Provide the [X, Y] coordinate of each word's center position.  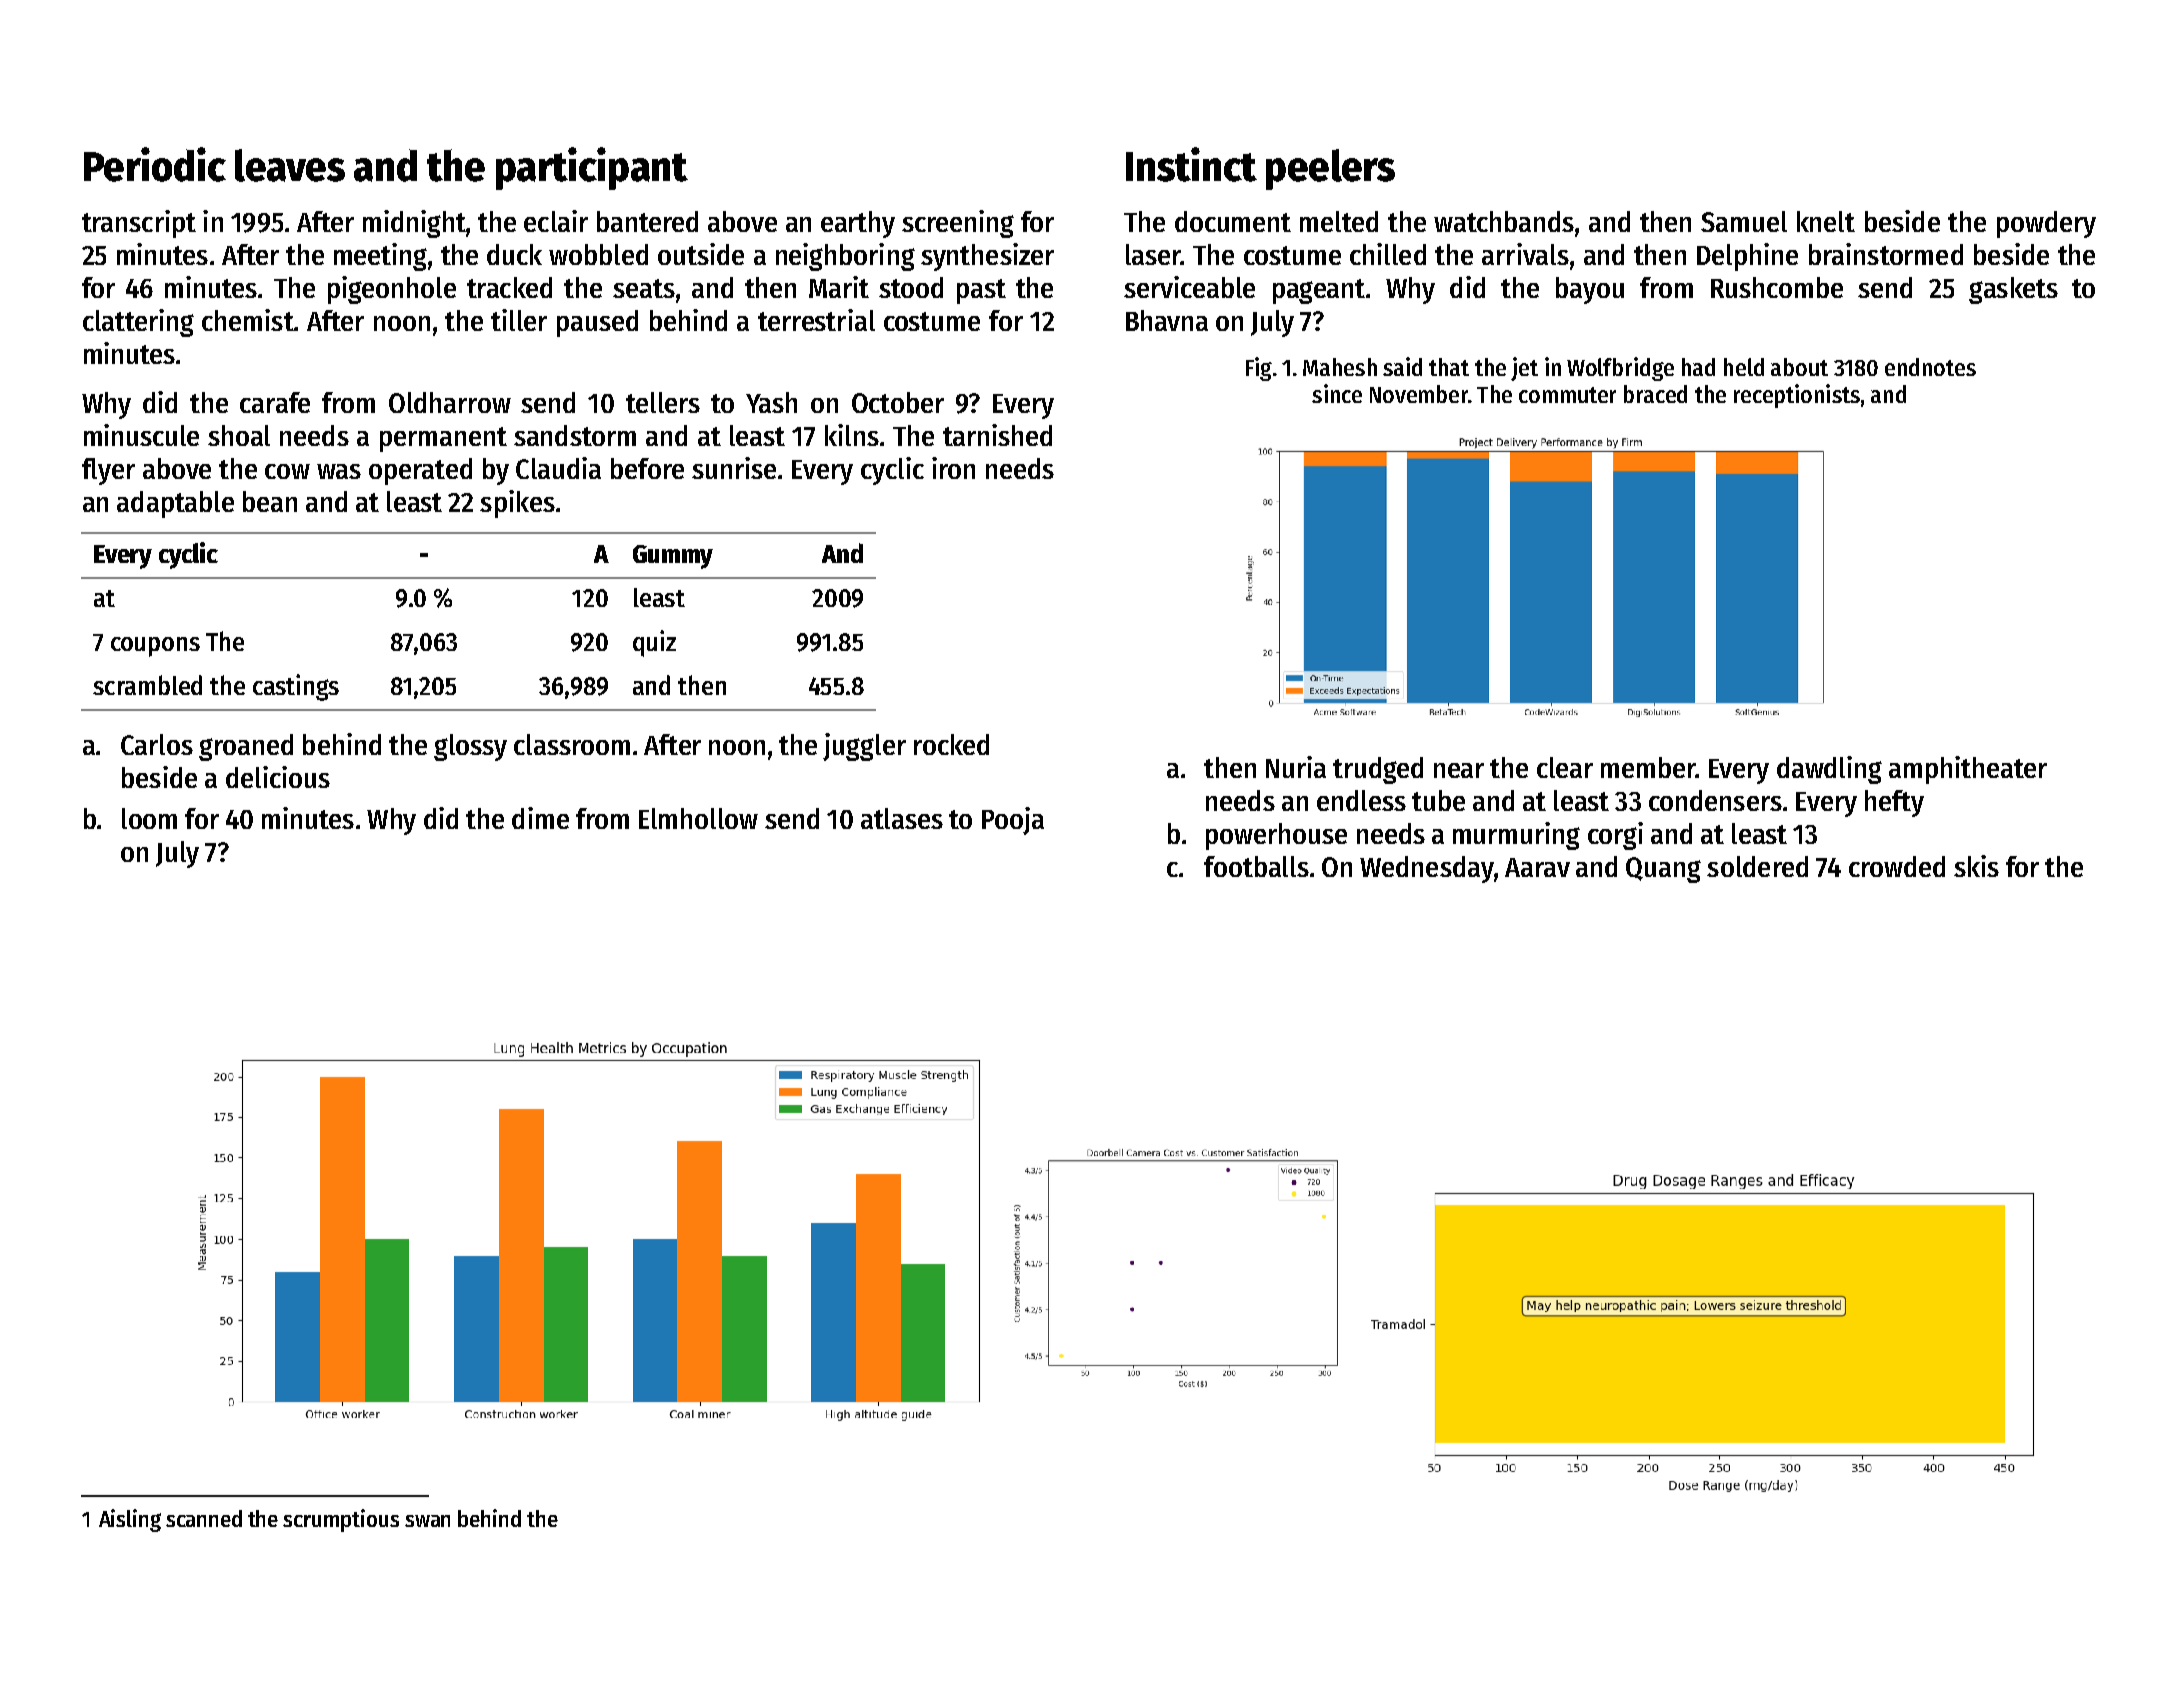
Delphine [1747, 257]
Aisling [130, 1520]
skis [1976, 866]
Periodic [155, 164]
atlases [902, 818]
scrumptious [341, 1520]
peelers [1330, 169]
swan [427, 1521]
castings [296, 687]
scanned [204, 1518]
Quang [1663, 870]
